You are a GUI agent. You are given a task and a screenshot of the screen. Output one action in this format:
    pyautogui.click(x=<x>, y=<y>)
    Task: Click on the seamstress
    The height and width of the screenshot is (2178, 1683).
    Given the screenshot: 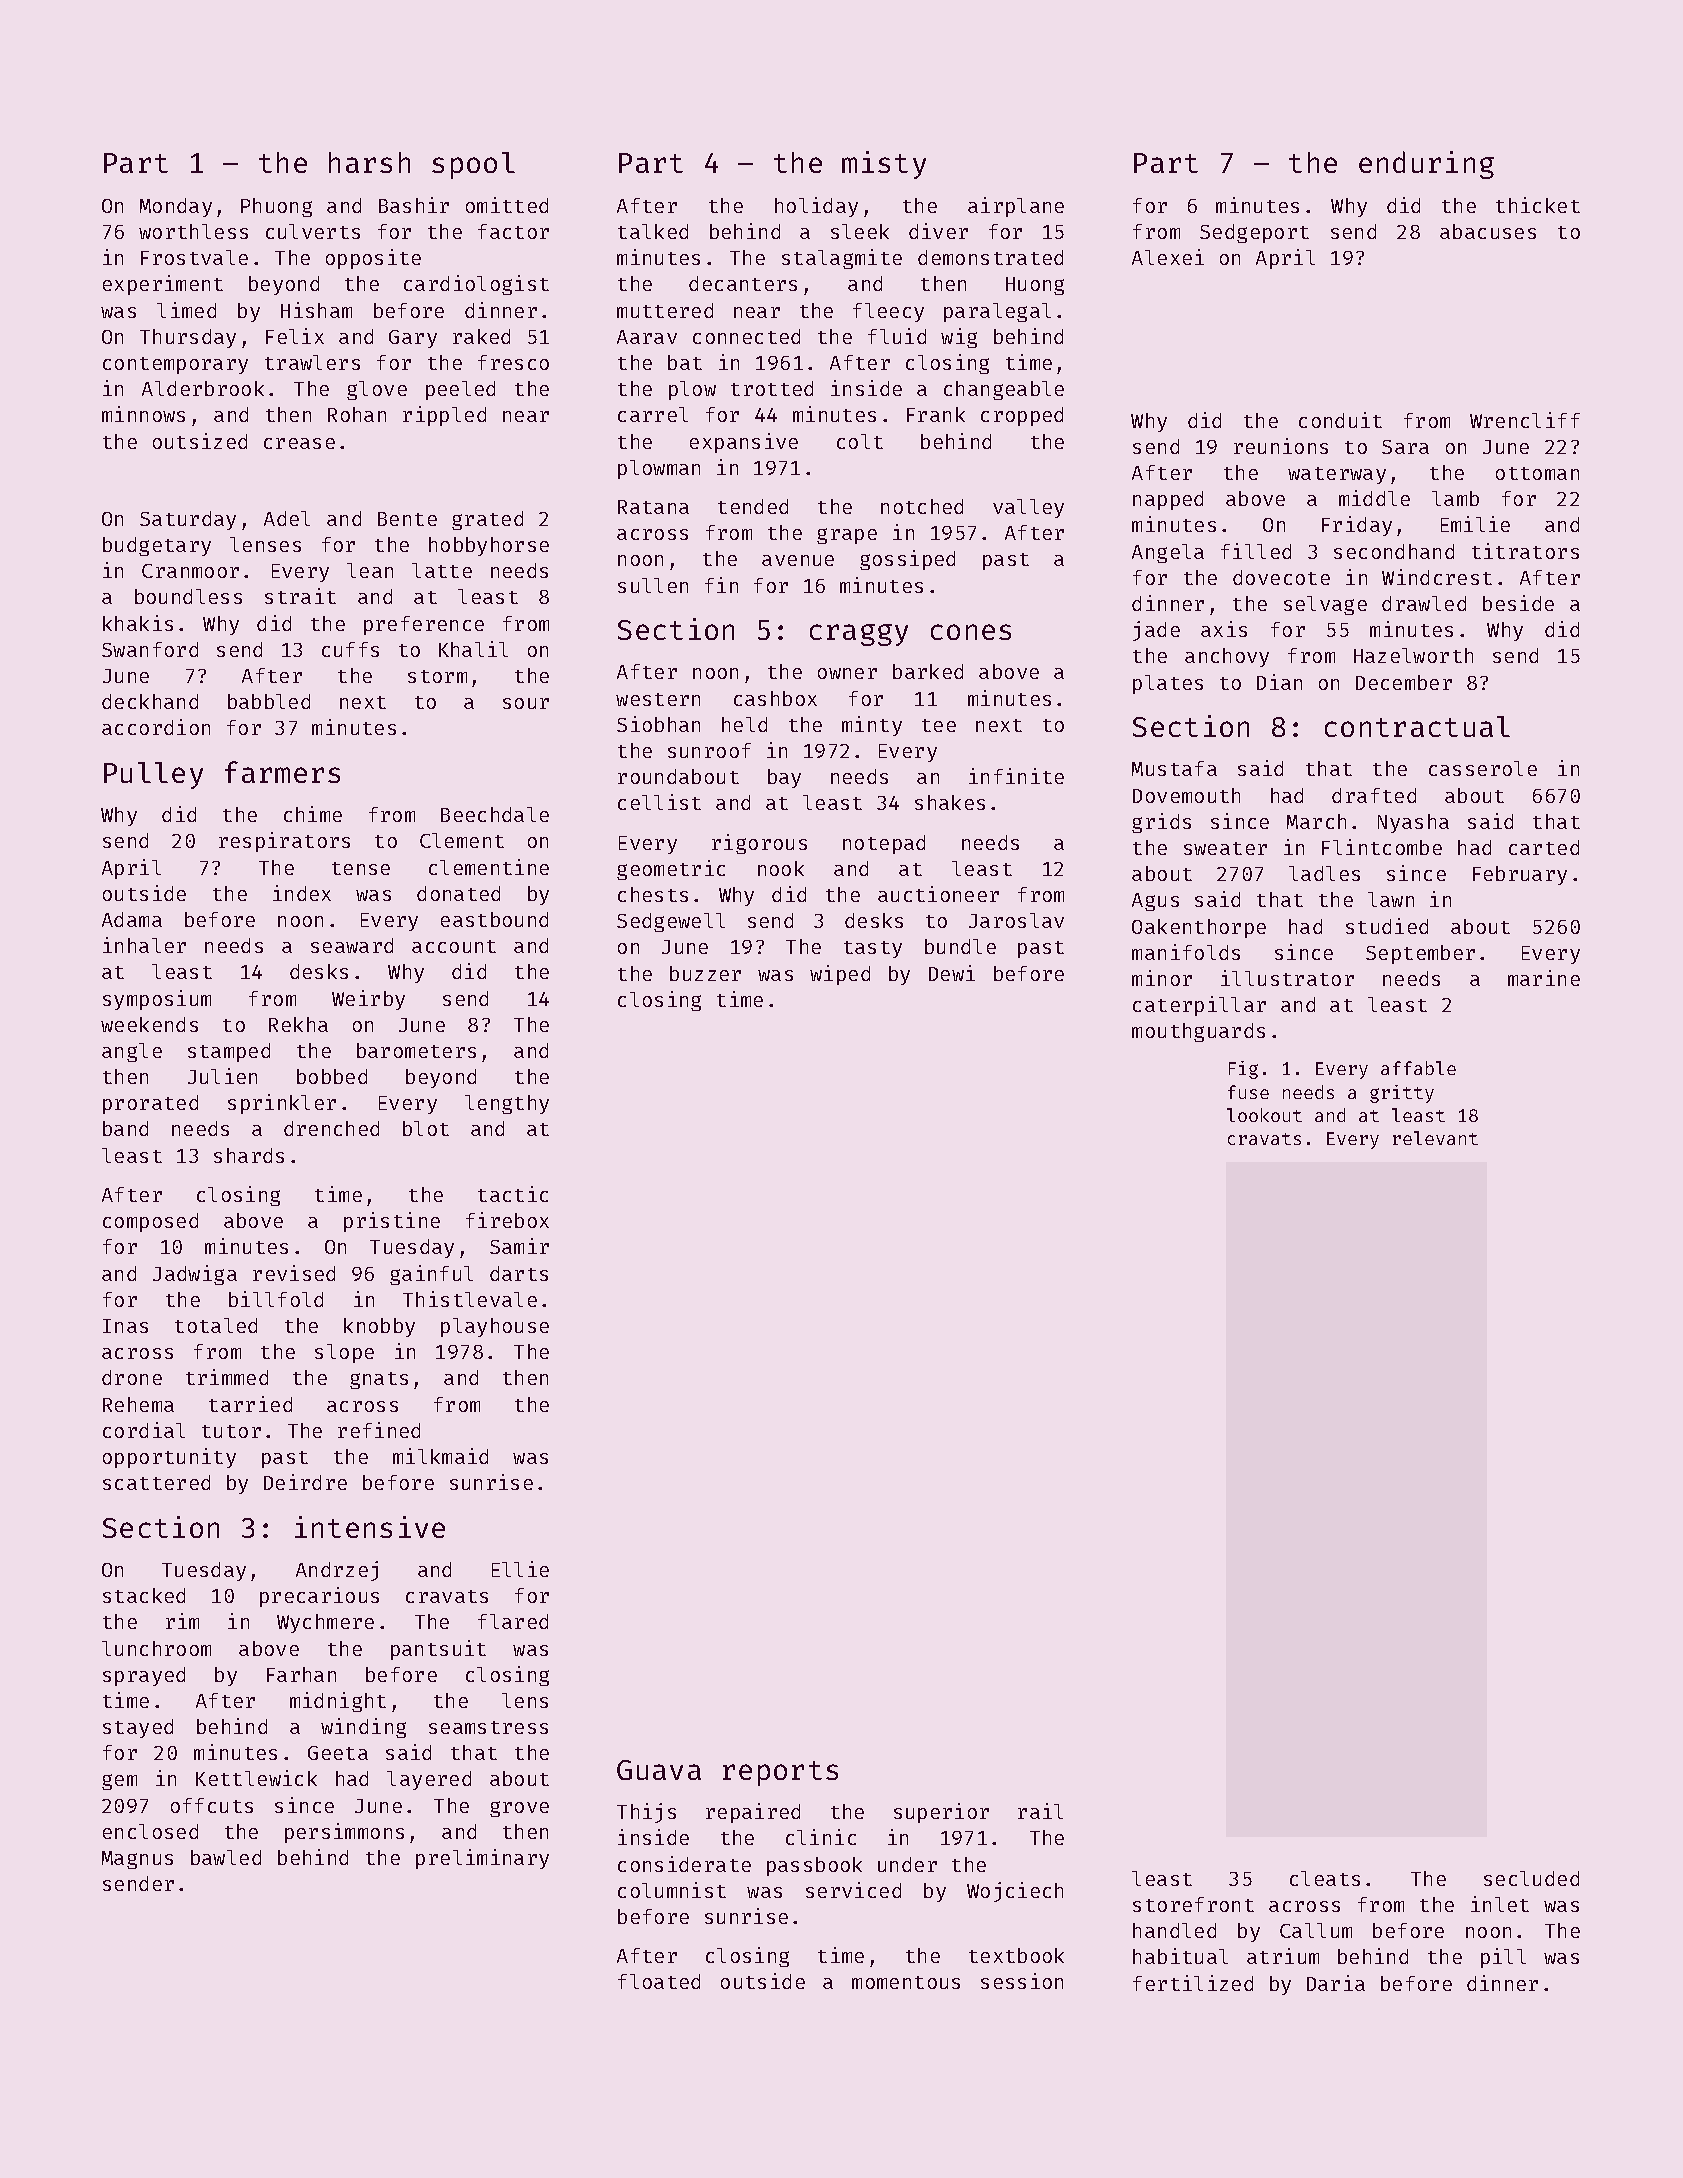 What is the action you would take?
    pyautogui.click(x=488, y=1727)
